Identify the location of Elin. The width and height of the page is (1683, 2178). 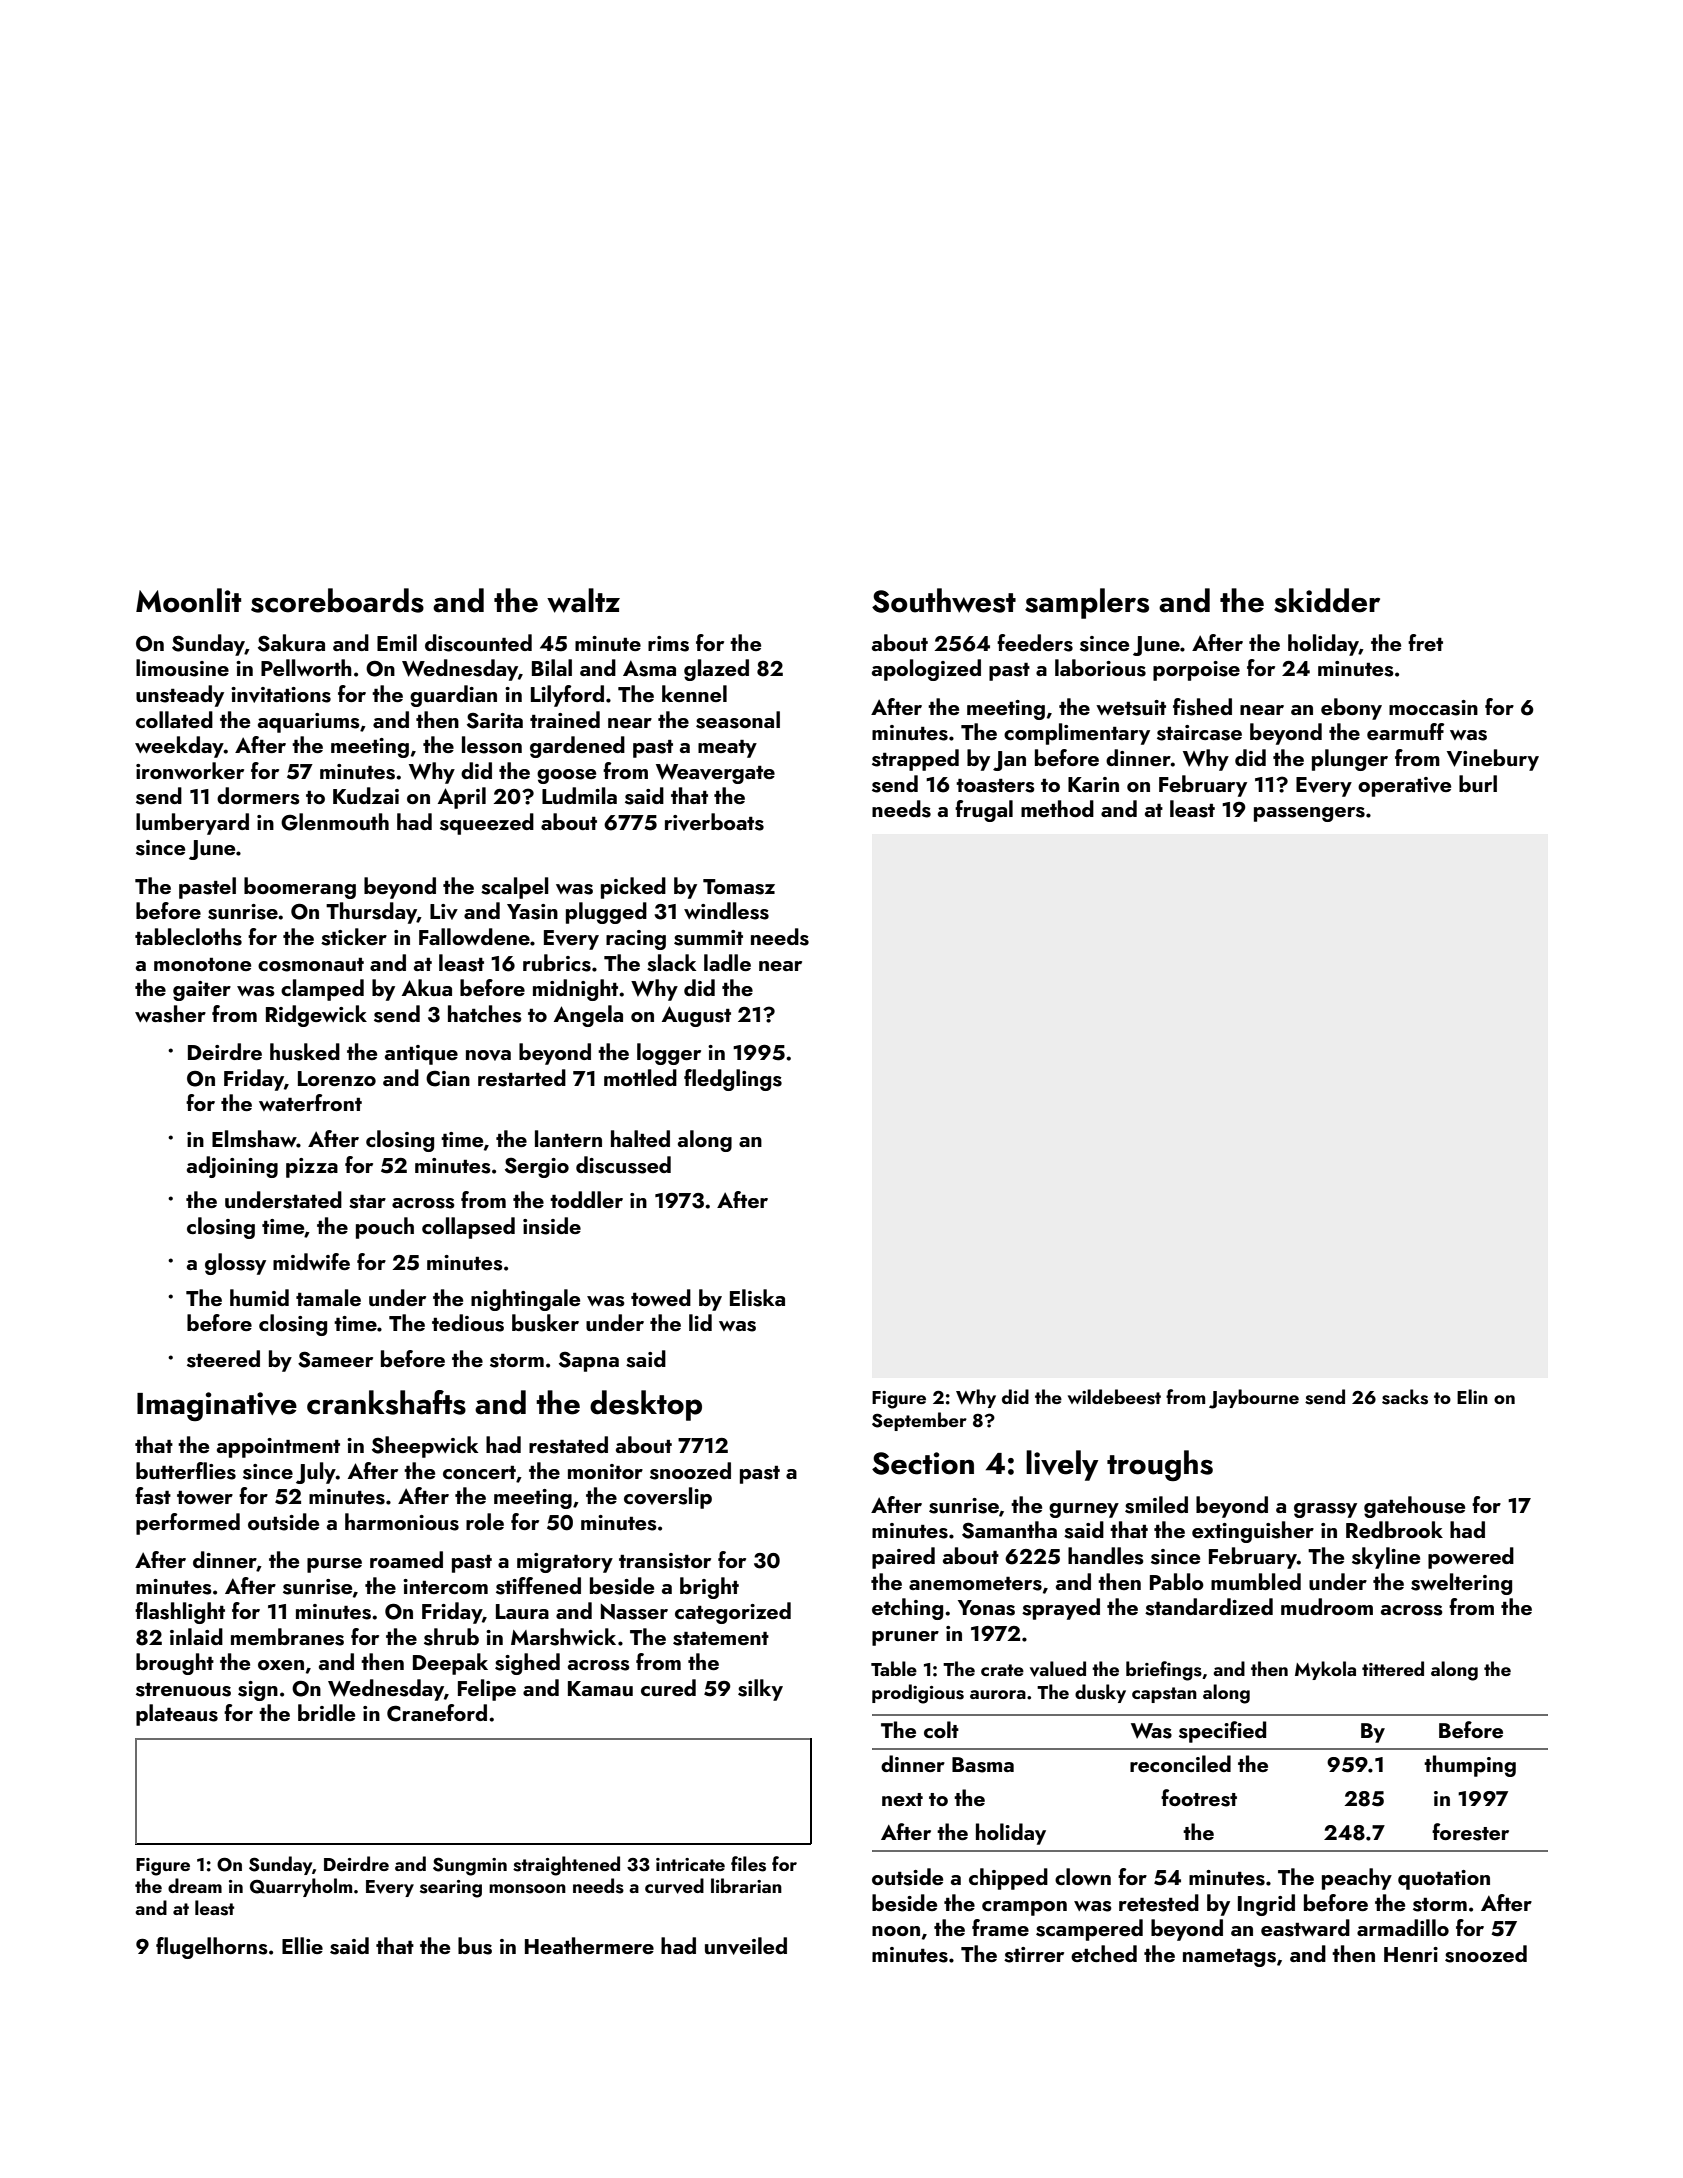
(1472, 1396).
